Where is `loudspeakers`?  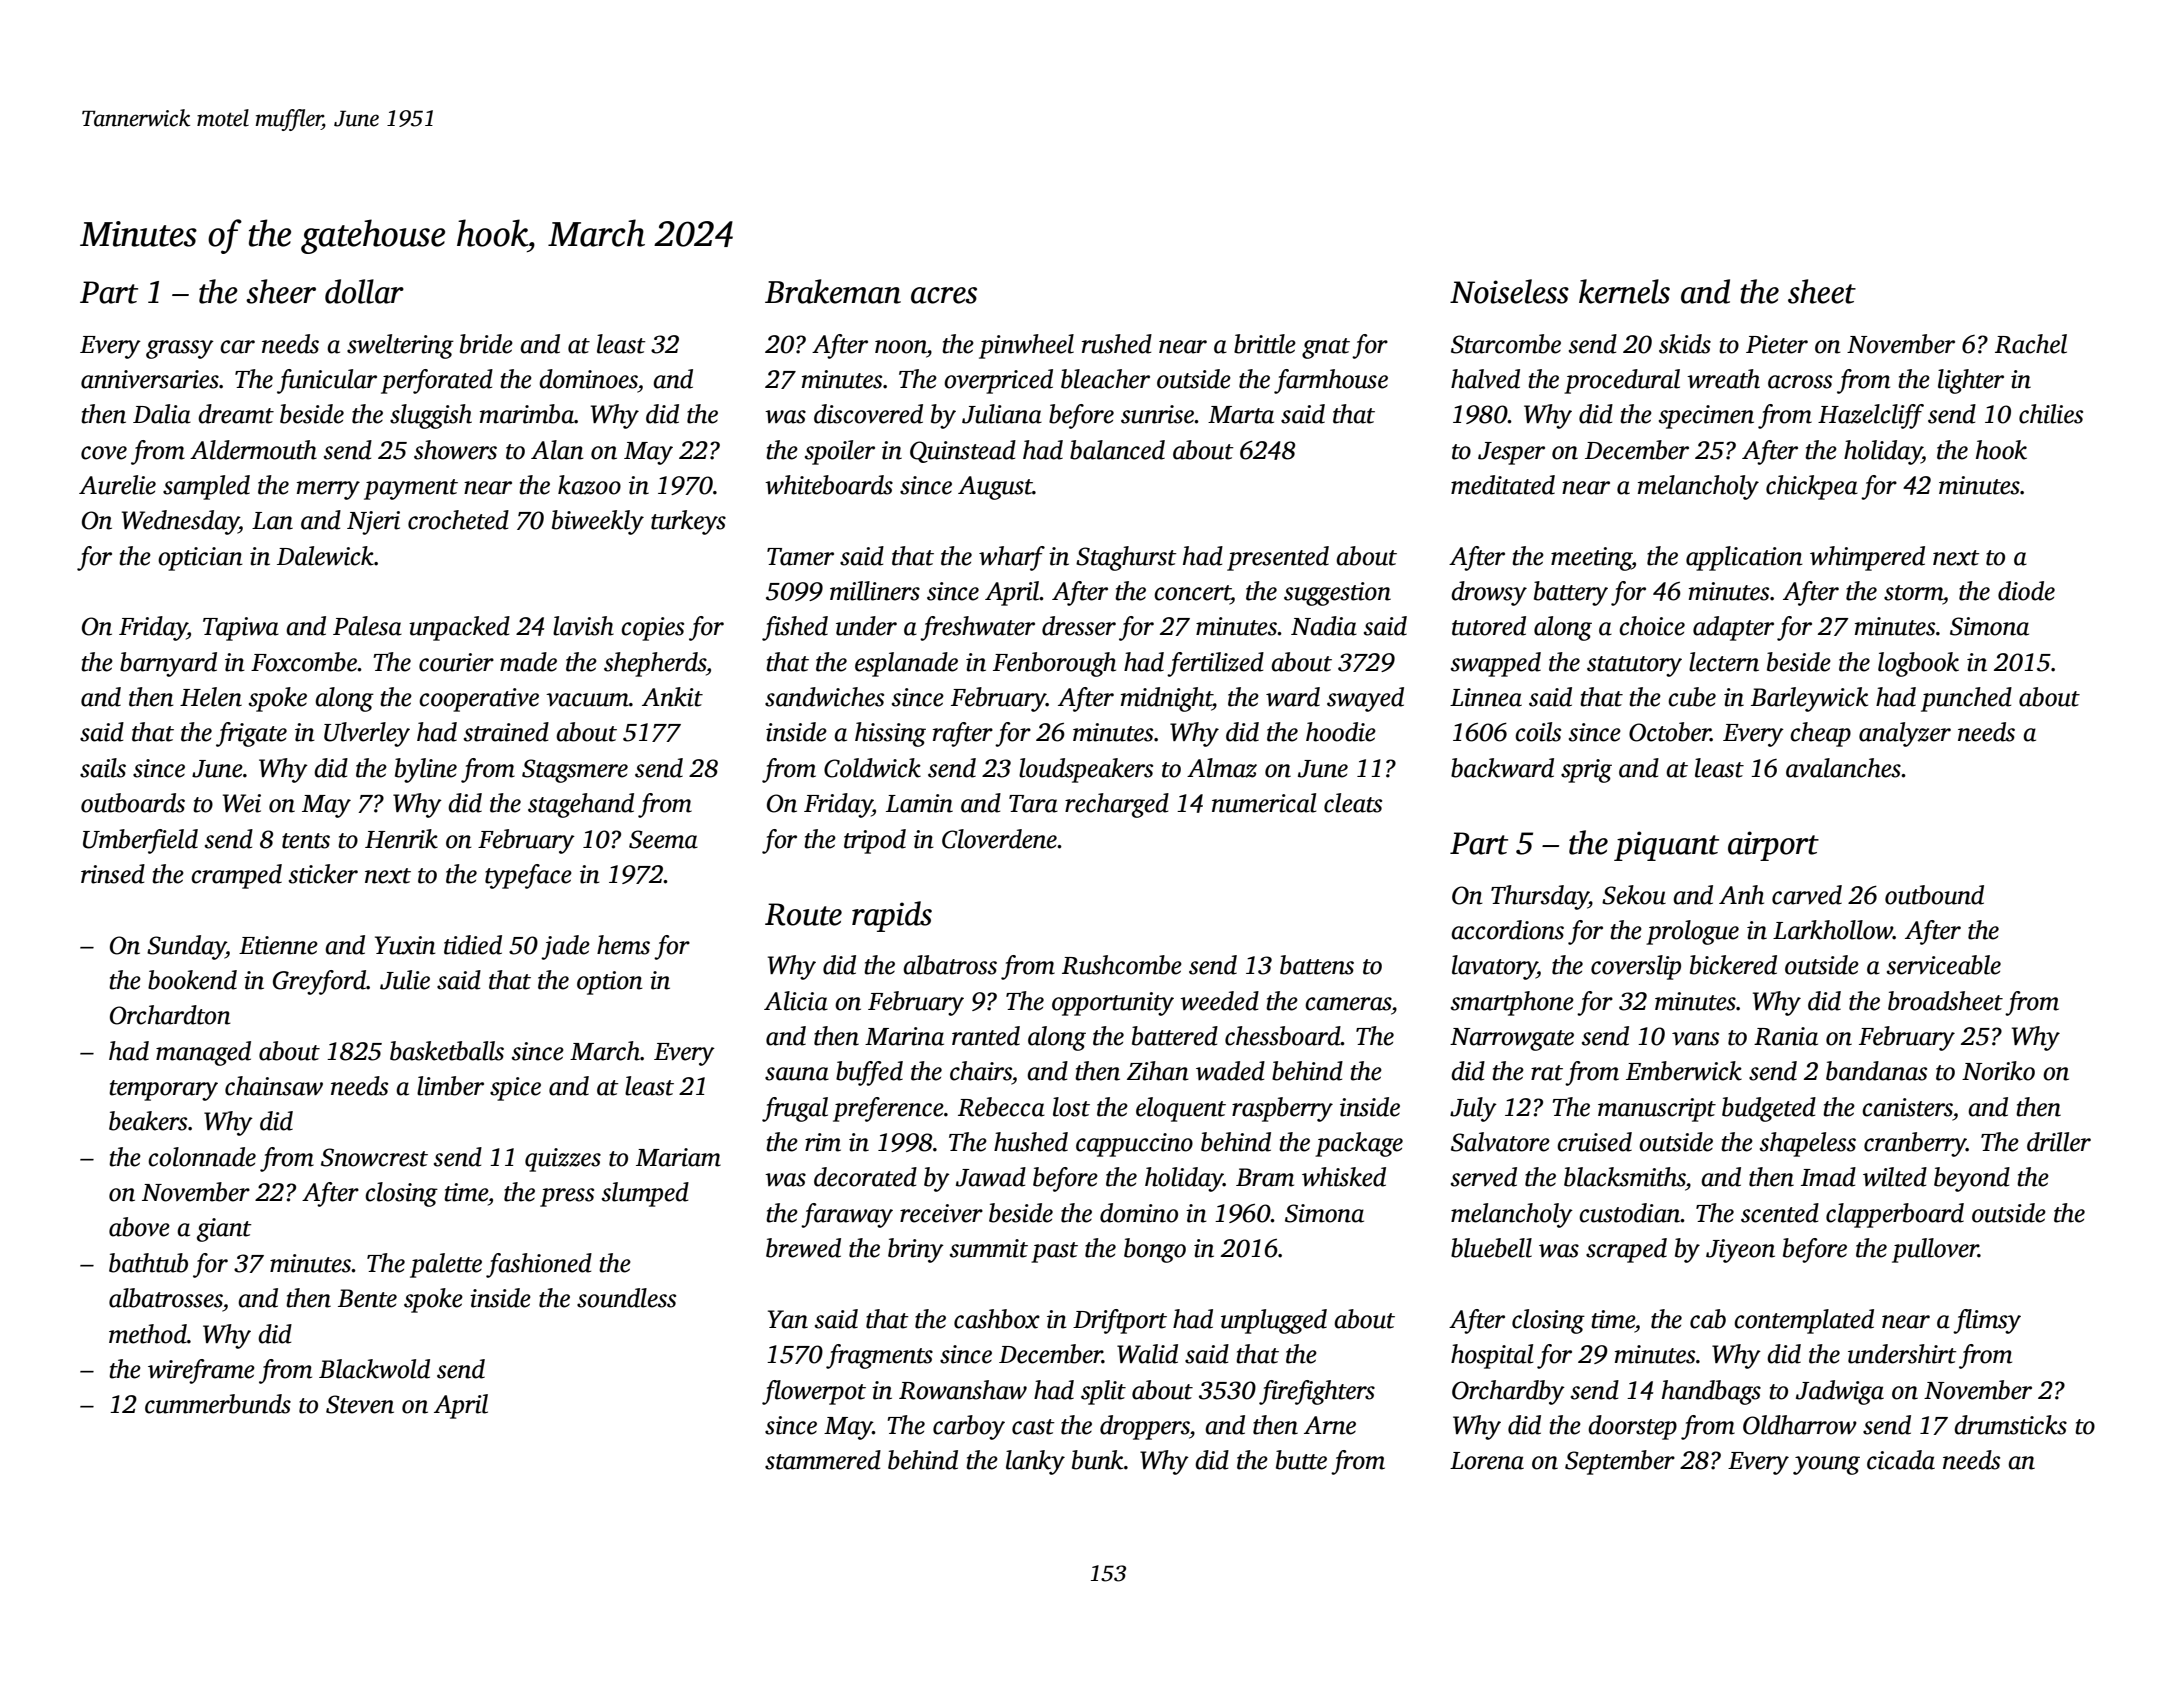 loudspeakers is located at coordinates (1086, 770).
